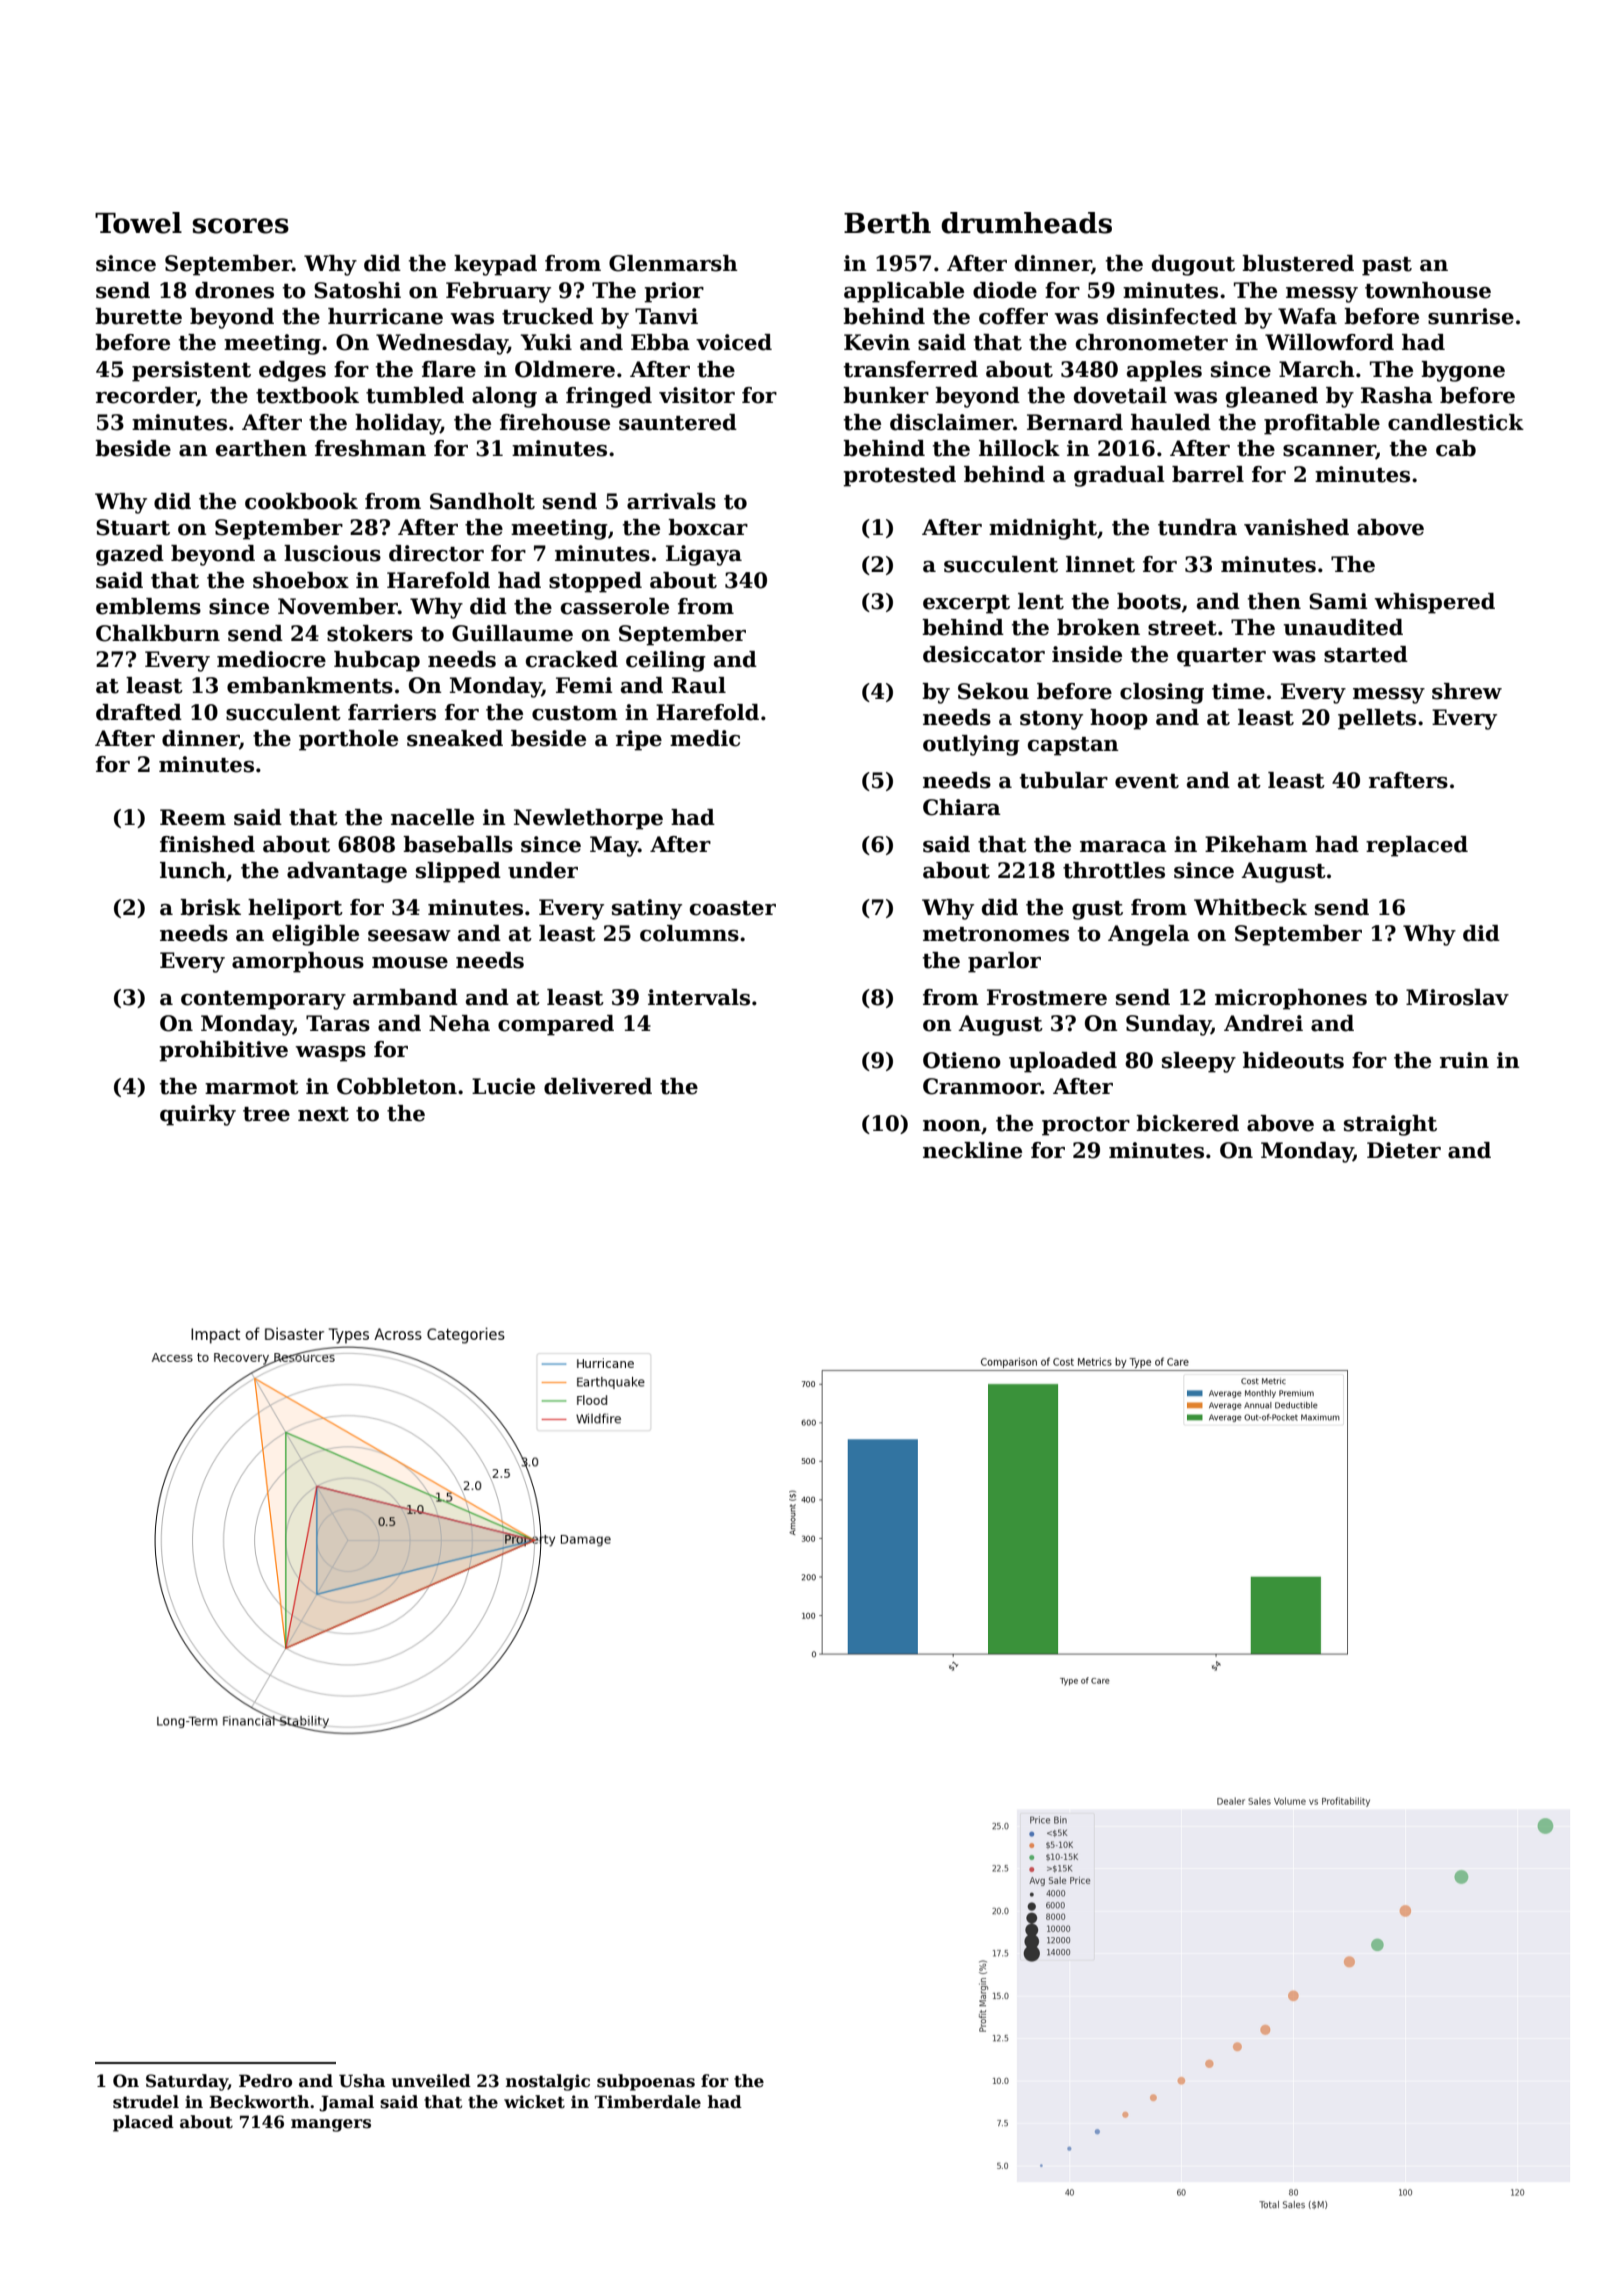 The width and height of the screenshot is (1620, 2292). What do you see at coordinates (952, 1126) in the screenshot?
I see `noon` at bounding box center [952, 1126].
